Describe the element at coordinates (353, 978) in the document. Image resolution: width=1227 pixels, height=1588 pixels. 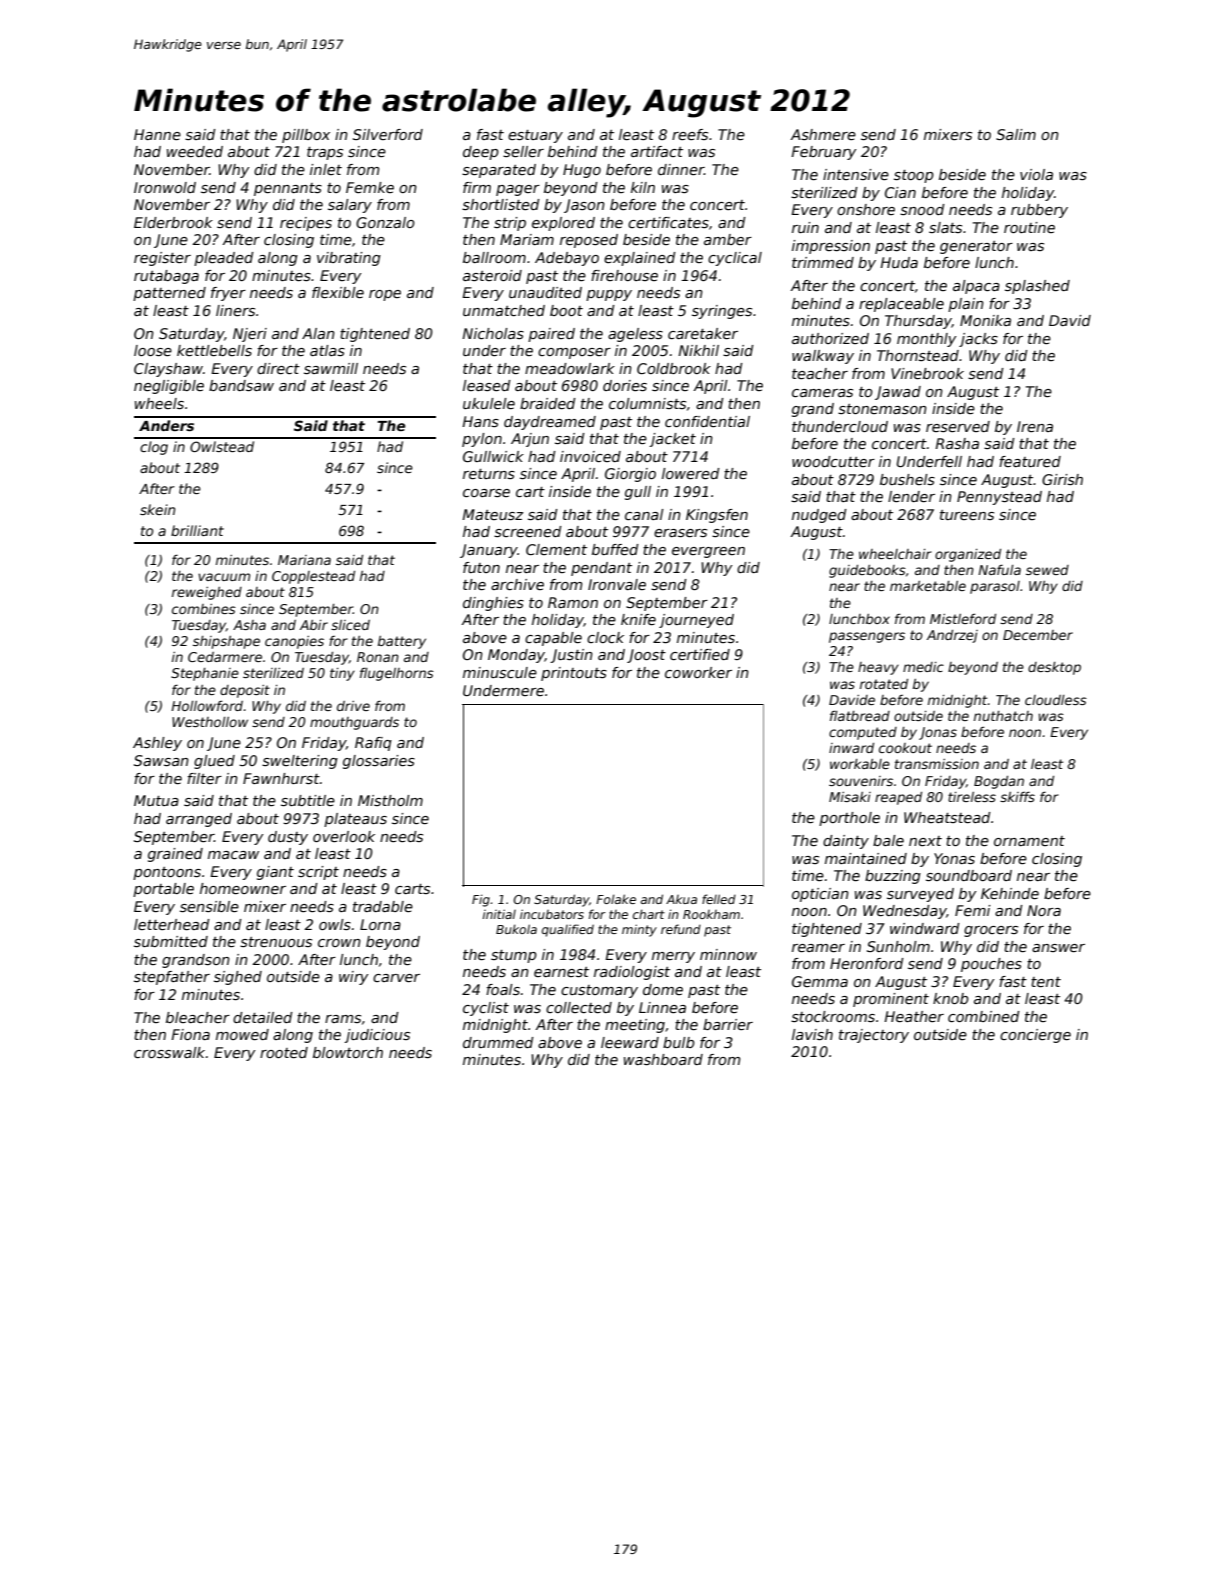
I see `wiry` at that location.
